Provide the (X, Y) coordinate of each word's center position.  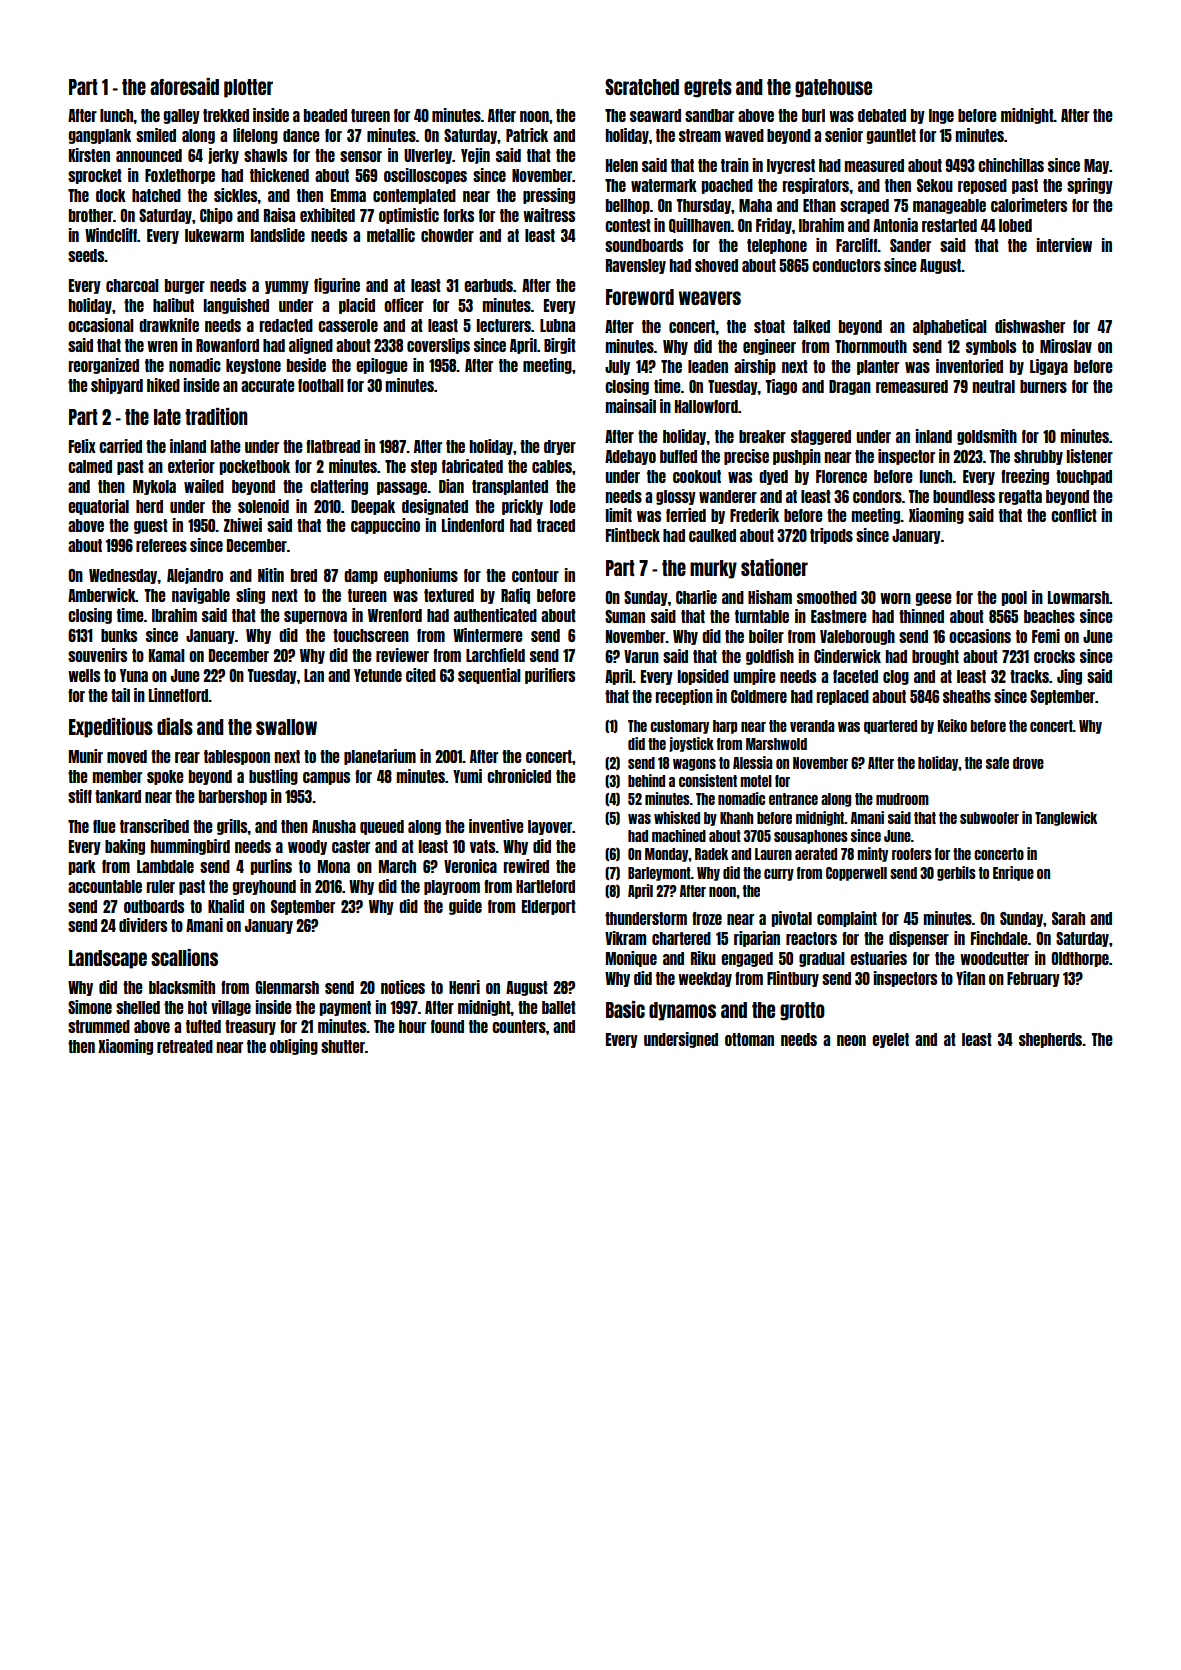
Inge (941, 116)
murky (713, 569)
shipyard (117, 386)
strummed (99, 1026)
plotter (248, 88)
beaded (325, 115)
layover (550, 827)
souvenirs (97, 655)
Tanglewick (1066, 818)
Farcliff (857, 245)
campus (326, 778)
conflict (1074, 515)
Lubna (557, 325)
